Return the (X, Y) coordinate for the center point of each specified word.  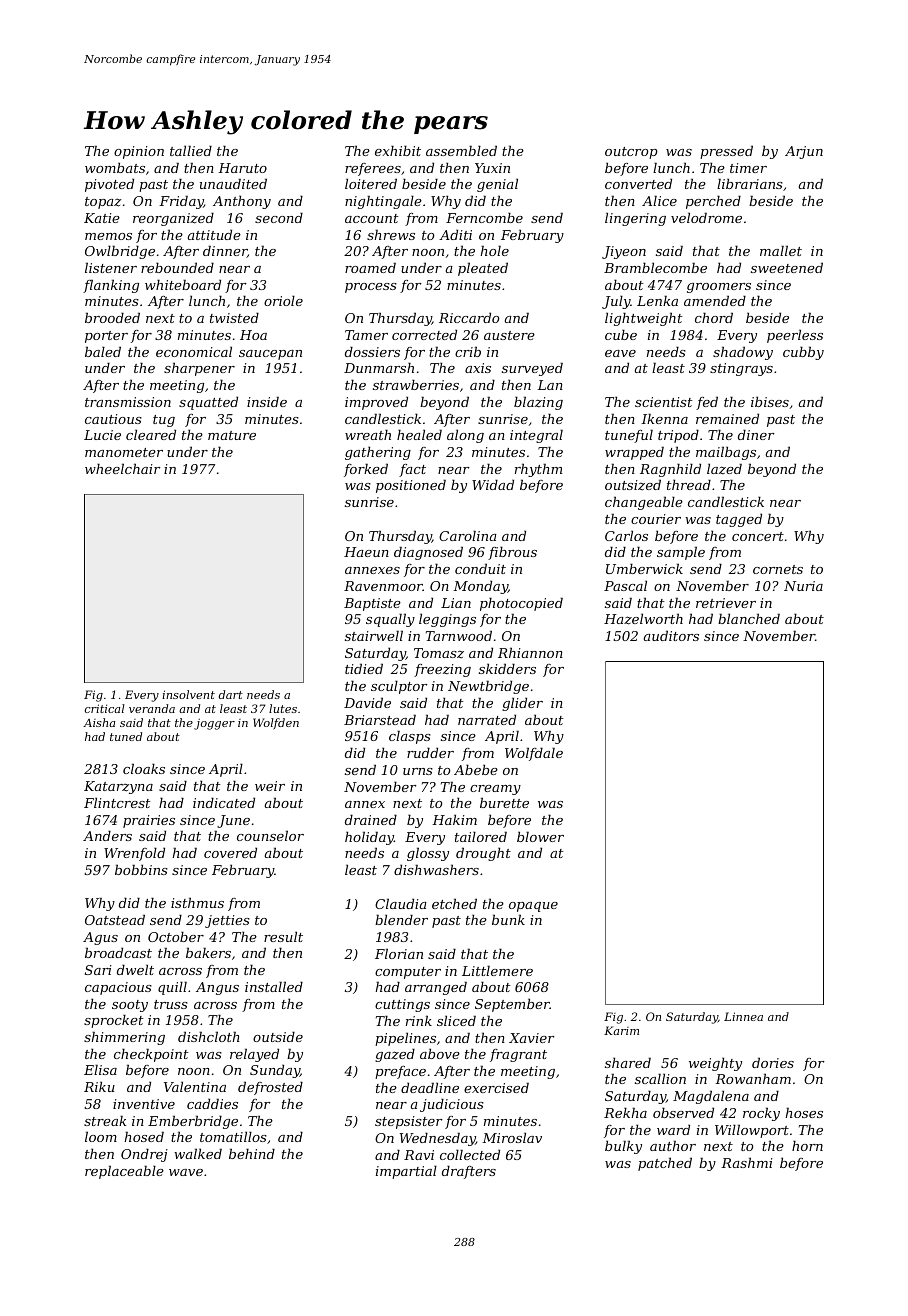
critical (105, 708)
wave (186, 1172)
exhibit (398, 150)
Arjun (804, 152)
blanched (749, 618)
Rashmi (746, 1162)
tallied (191, 150)
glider (522, 704)
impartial (406, 1172)
